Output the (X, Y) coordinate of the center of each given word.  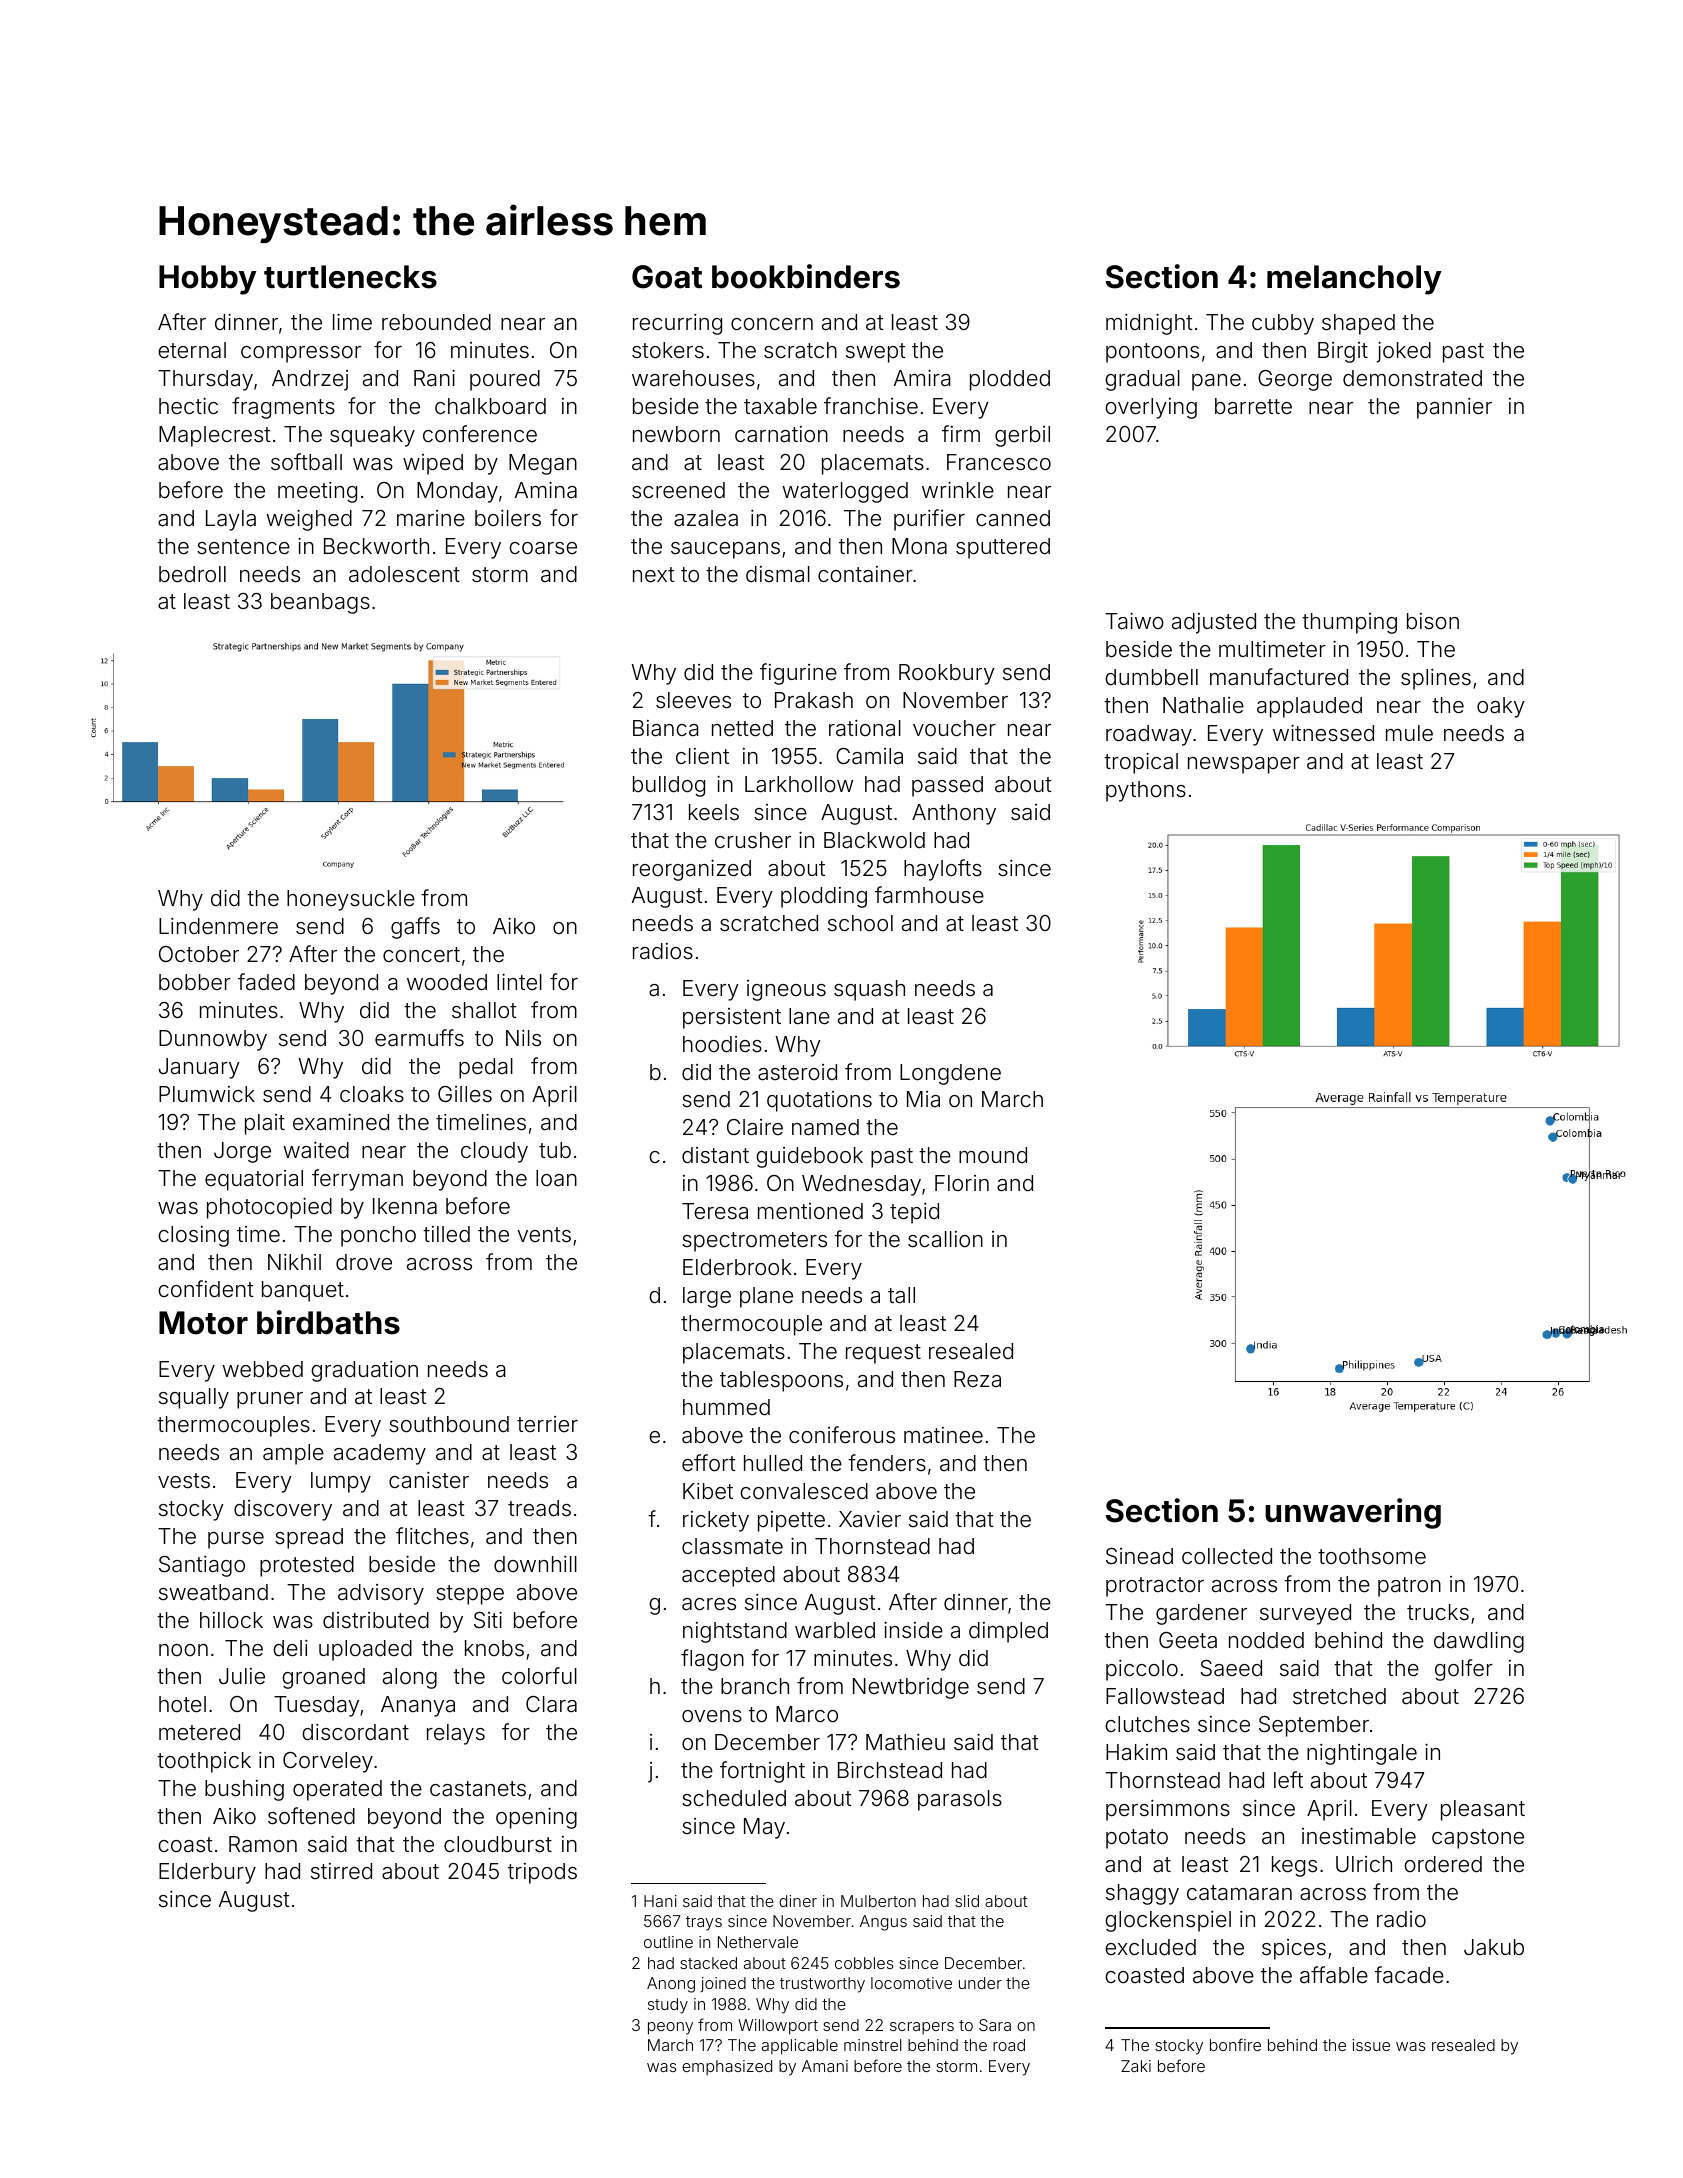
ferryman (357, 1180)
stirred (341, 1871)
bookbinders (806, 276)
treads (539, 1508)
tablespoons (781, 1381)
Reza (977, 1379)
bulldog (669, 786)
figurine (798, 674)
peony (670, 2028)
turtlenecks (350, 277)
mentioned (810, 1211)
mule (1409, 733)
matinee (943, 1435)
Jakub (1494, 1947)
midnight (1149, 324)
